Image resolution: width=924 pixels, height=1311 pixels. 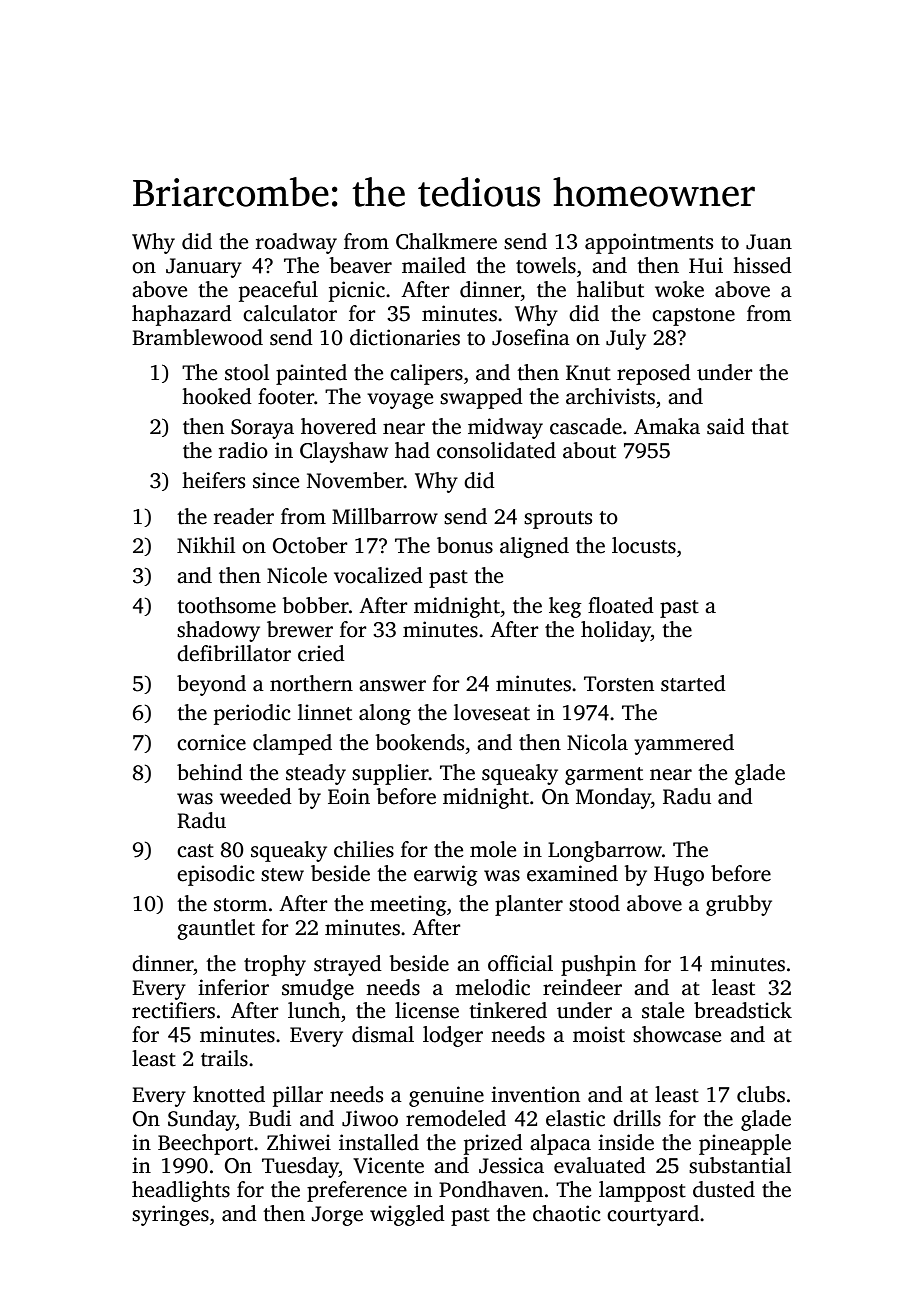 I want to click on grubby, so click(x=739, y=905).
